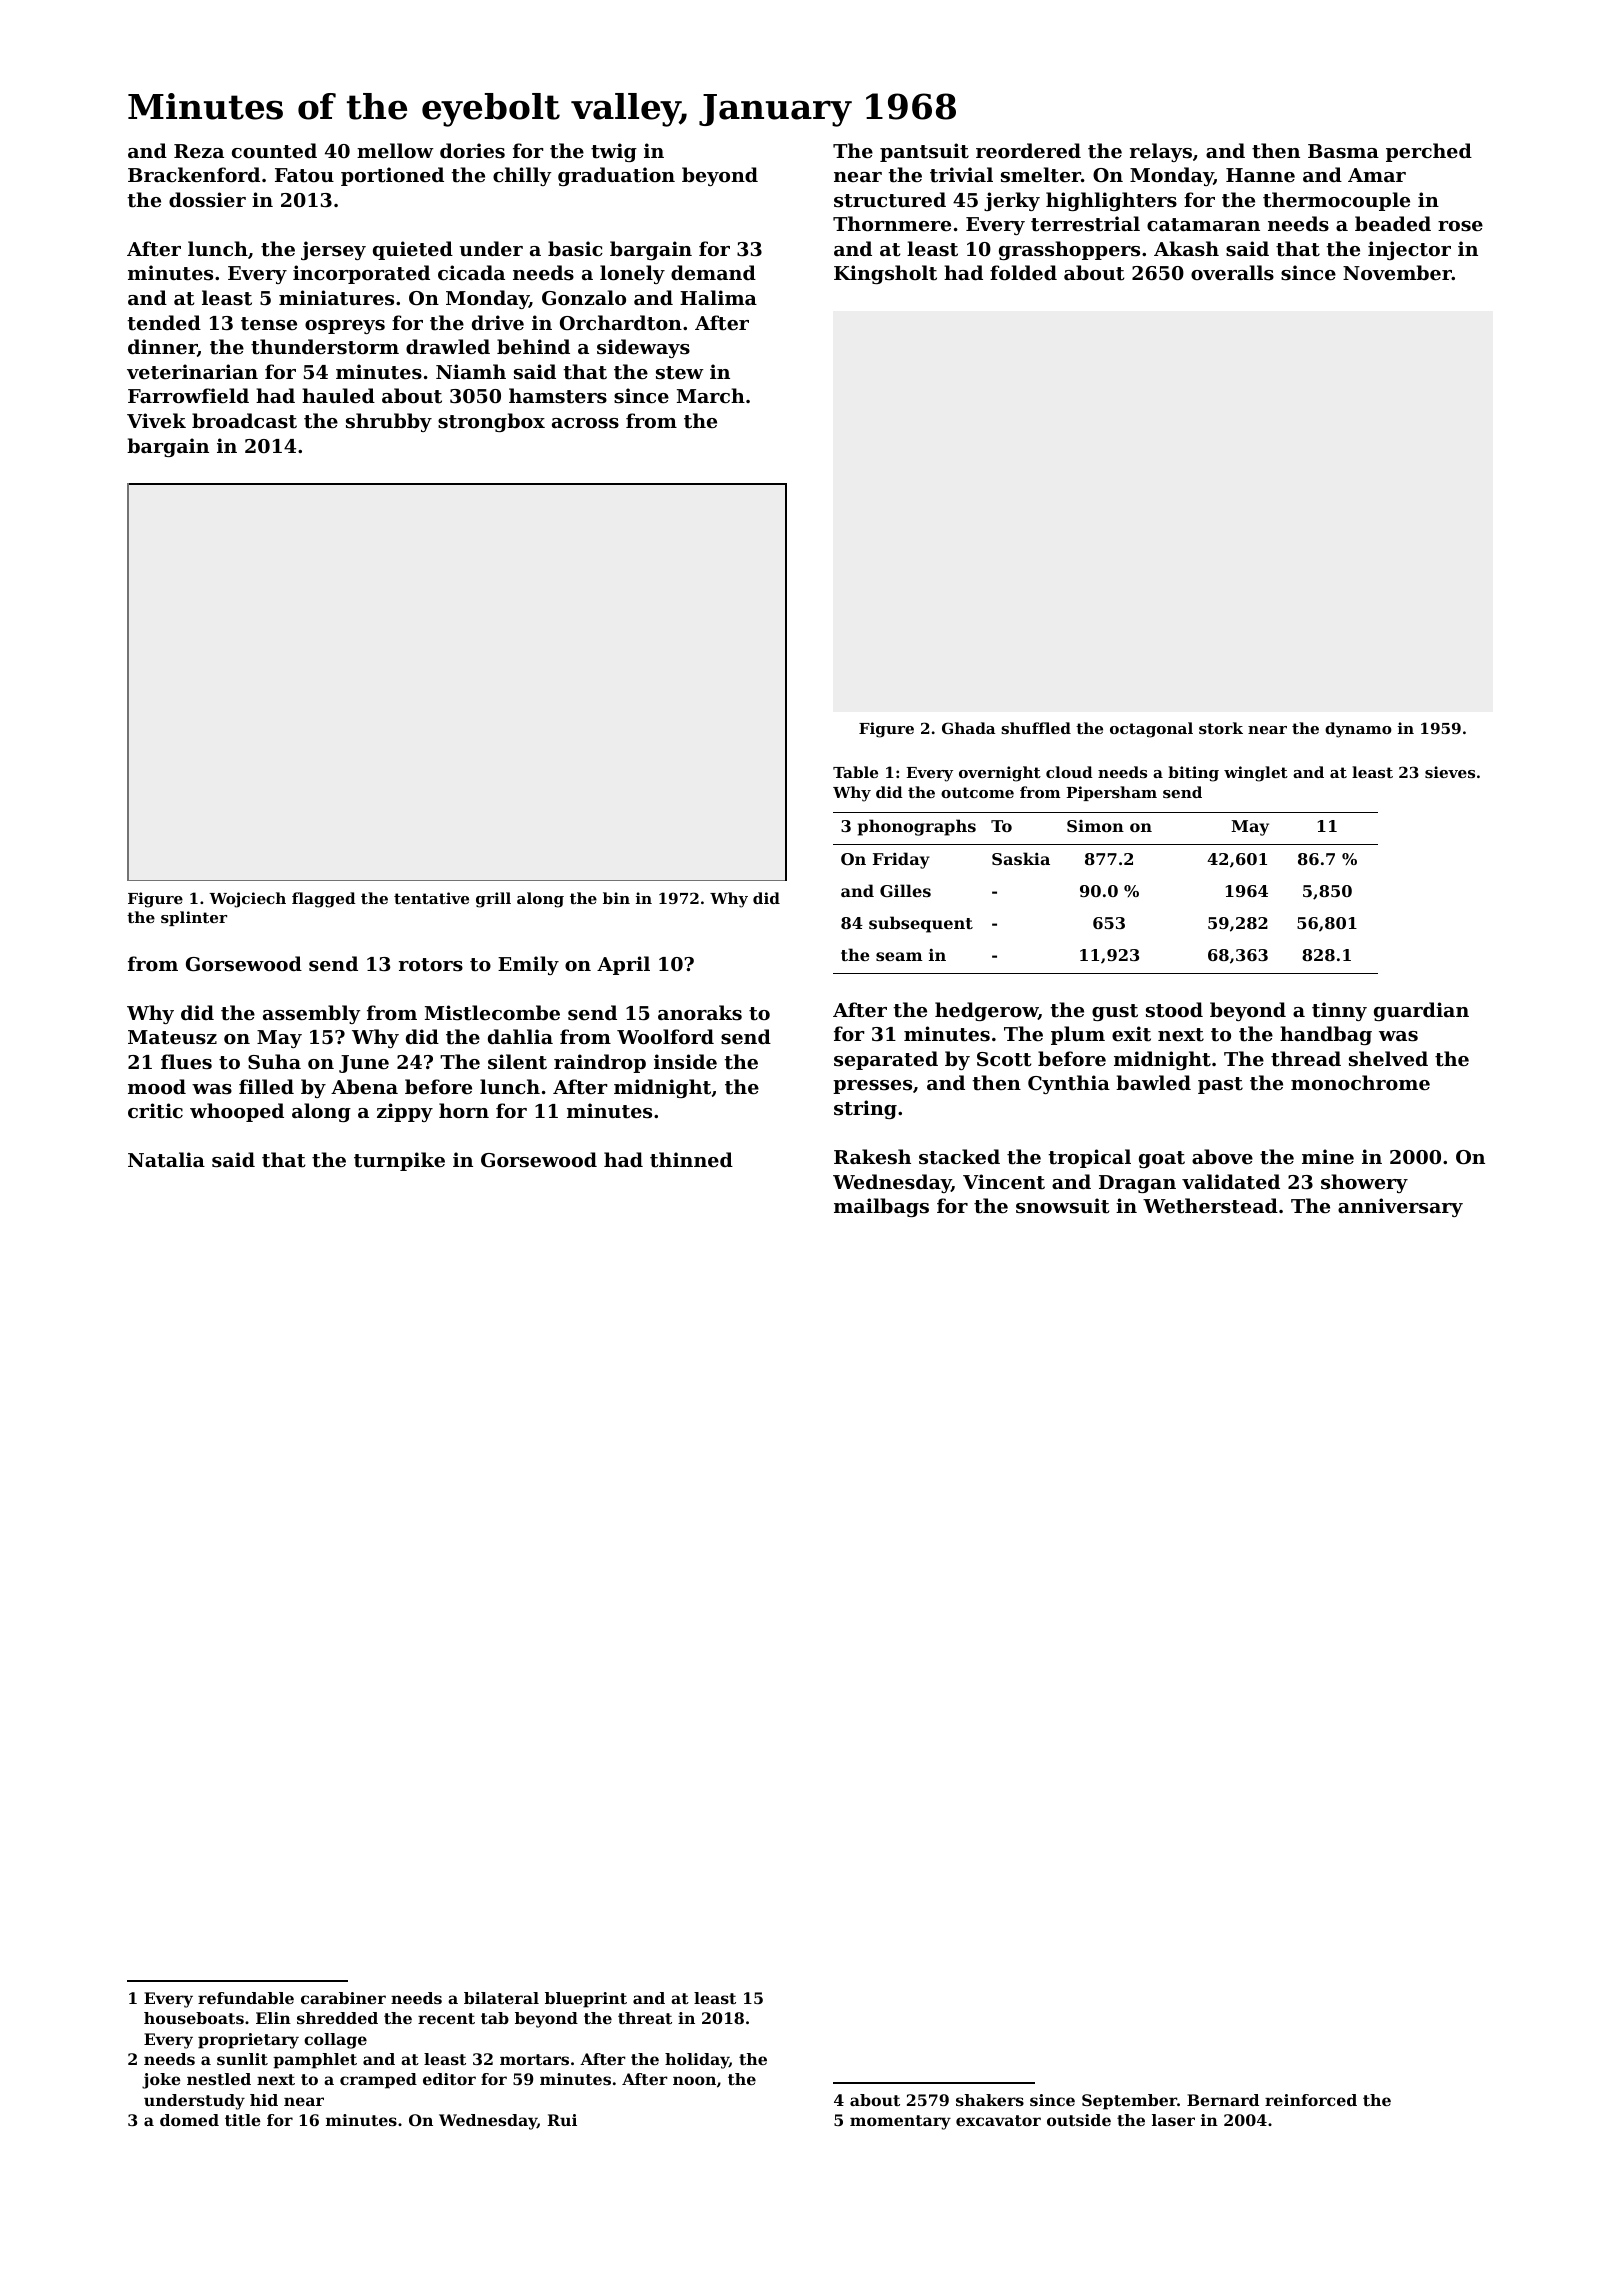 The height and width of the image is (2292, 1620). Describe the element at coordinates (1343, 151) in the image. I see `Basma` at that location.
